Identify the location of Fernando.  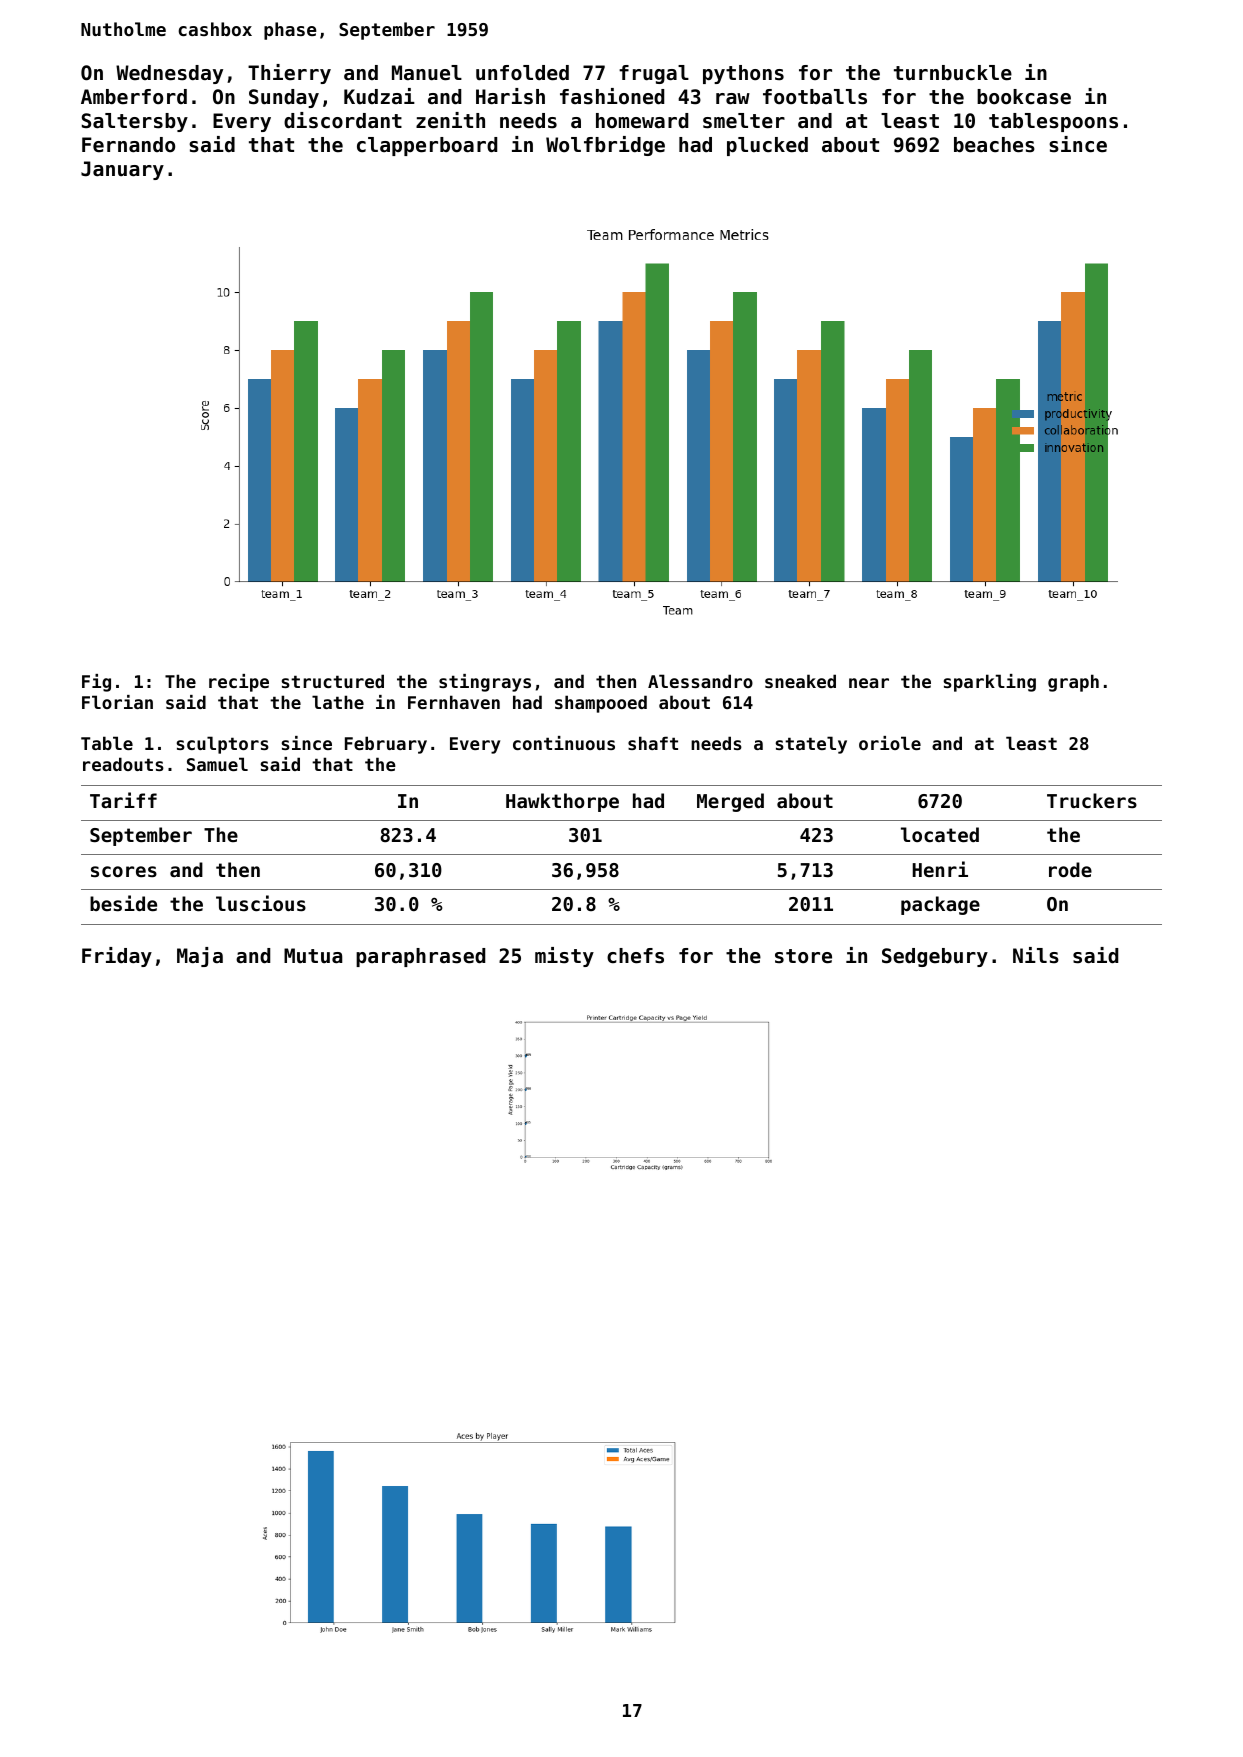
(128, 145).
